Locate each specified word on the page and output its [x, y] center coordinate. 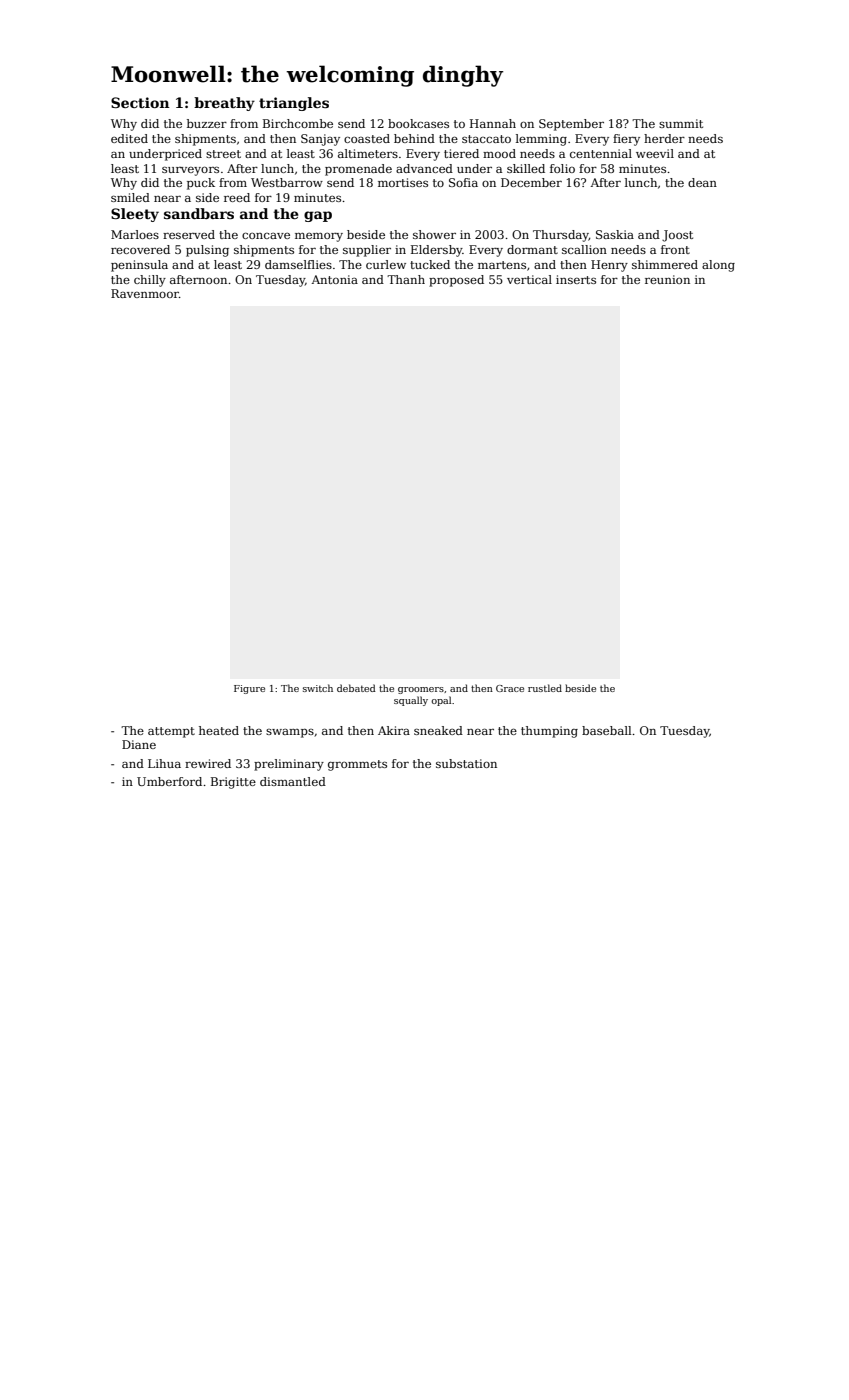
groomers [421, 690]
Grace [510, 688]
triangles [294, 104]
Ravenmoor [145, 293]
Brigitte [233, 783]
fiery [626, 140]
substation [466, 763]
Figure [249, 689]
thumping [549, 732]
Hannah [493, 123]
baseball [607, 730]
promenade [358, 170]
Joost [677, 236]
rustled [545, 688]
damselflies [298, 264]
